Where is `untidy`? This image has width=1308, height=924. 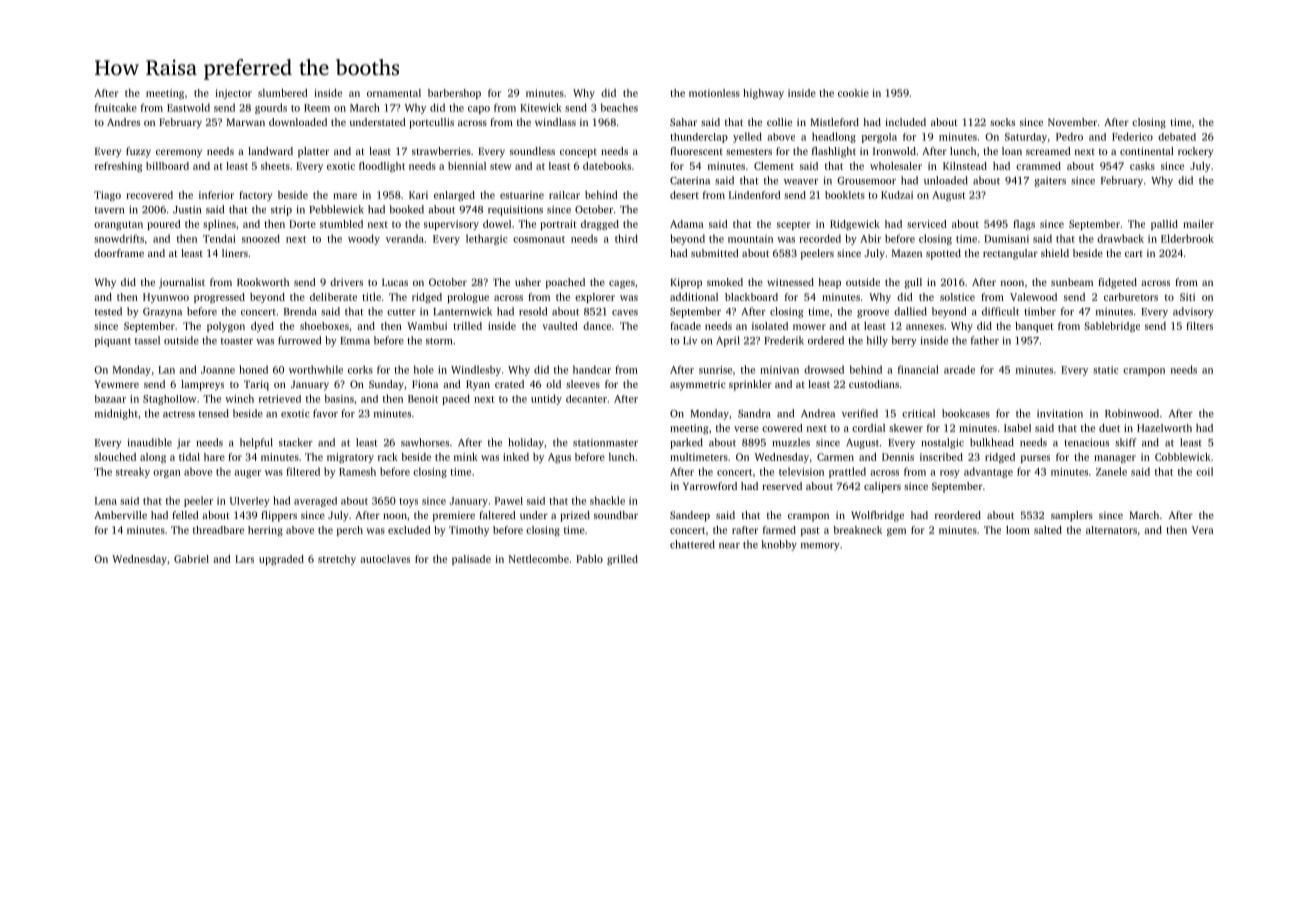 untidy is located at coordinates (546, 399).
